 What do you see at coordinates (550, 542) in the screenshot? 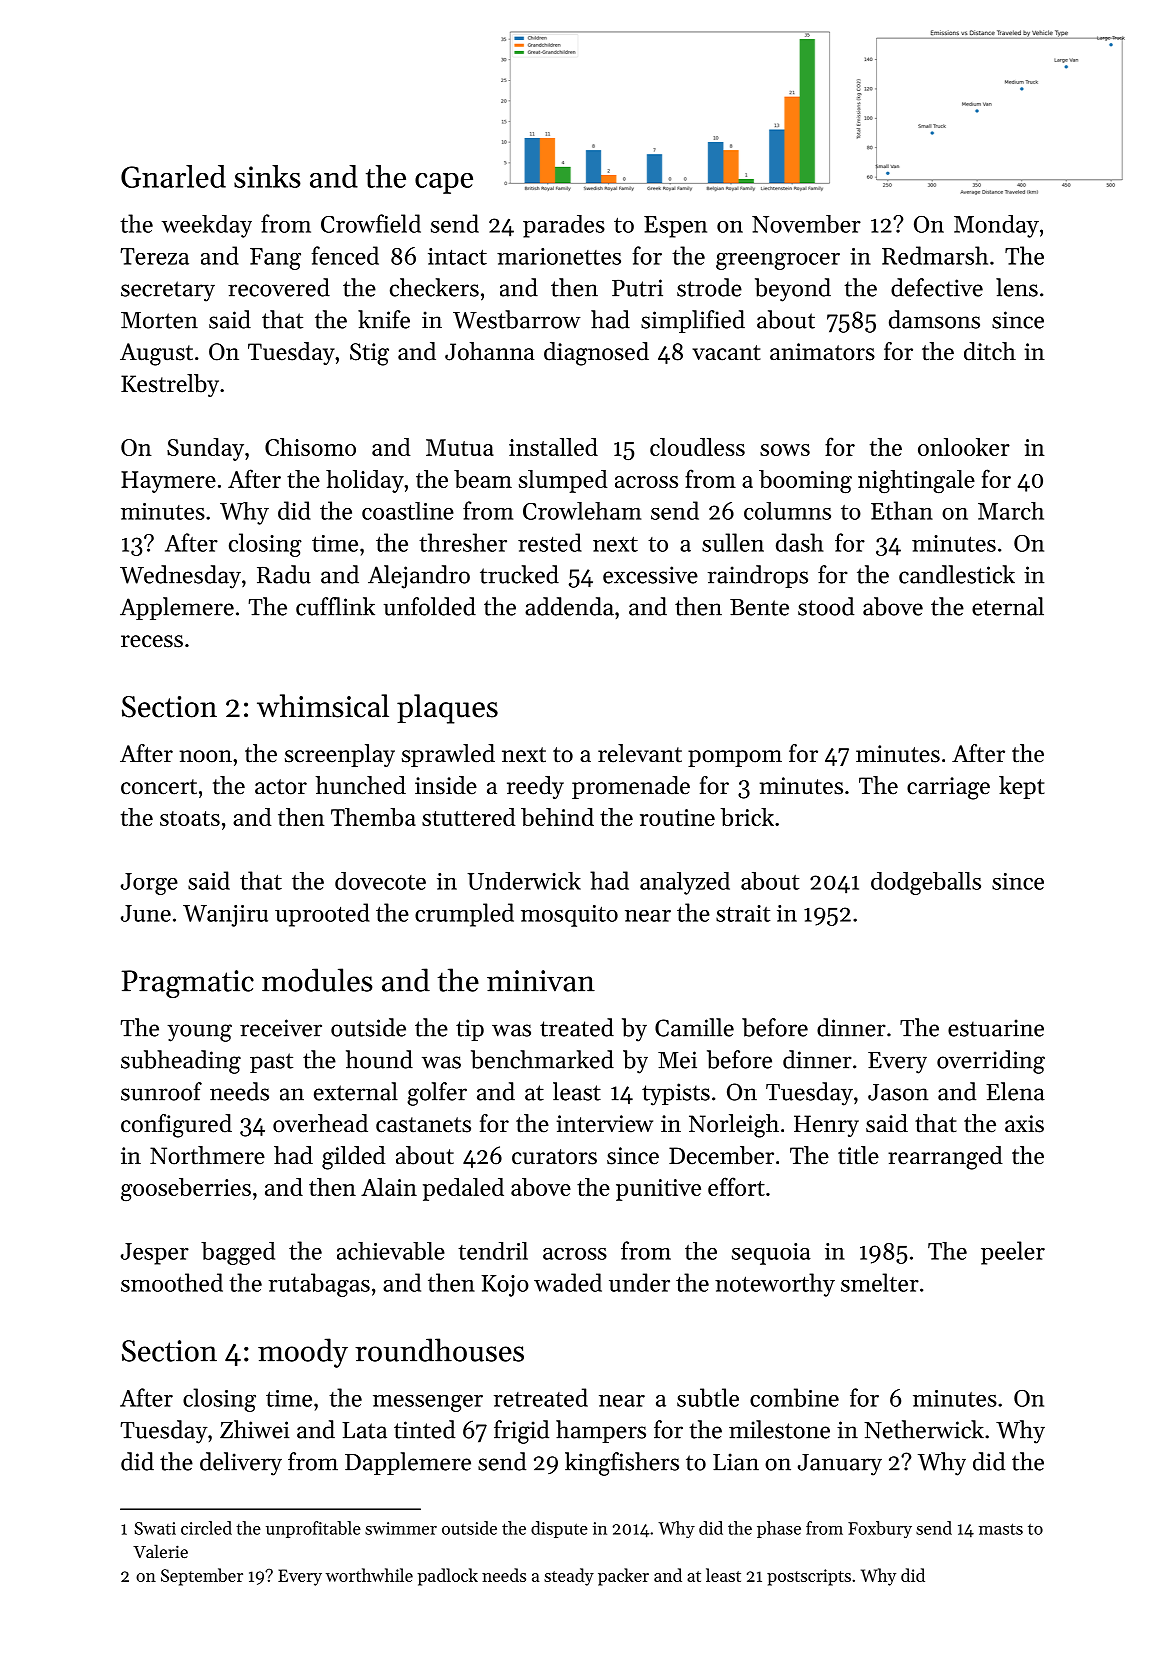
I see `rested` at bounding box center [550, 542].
